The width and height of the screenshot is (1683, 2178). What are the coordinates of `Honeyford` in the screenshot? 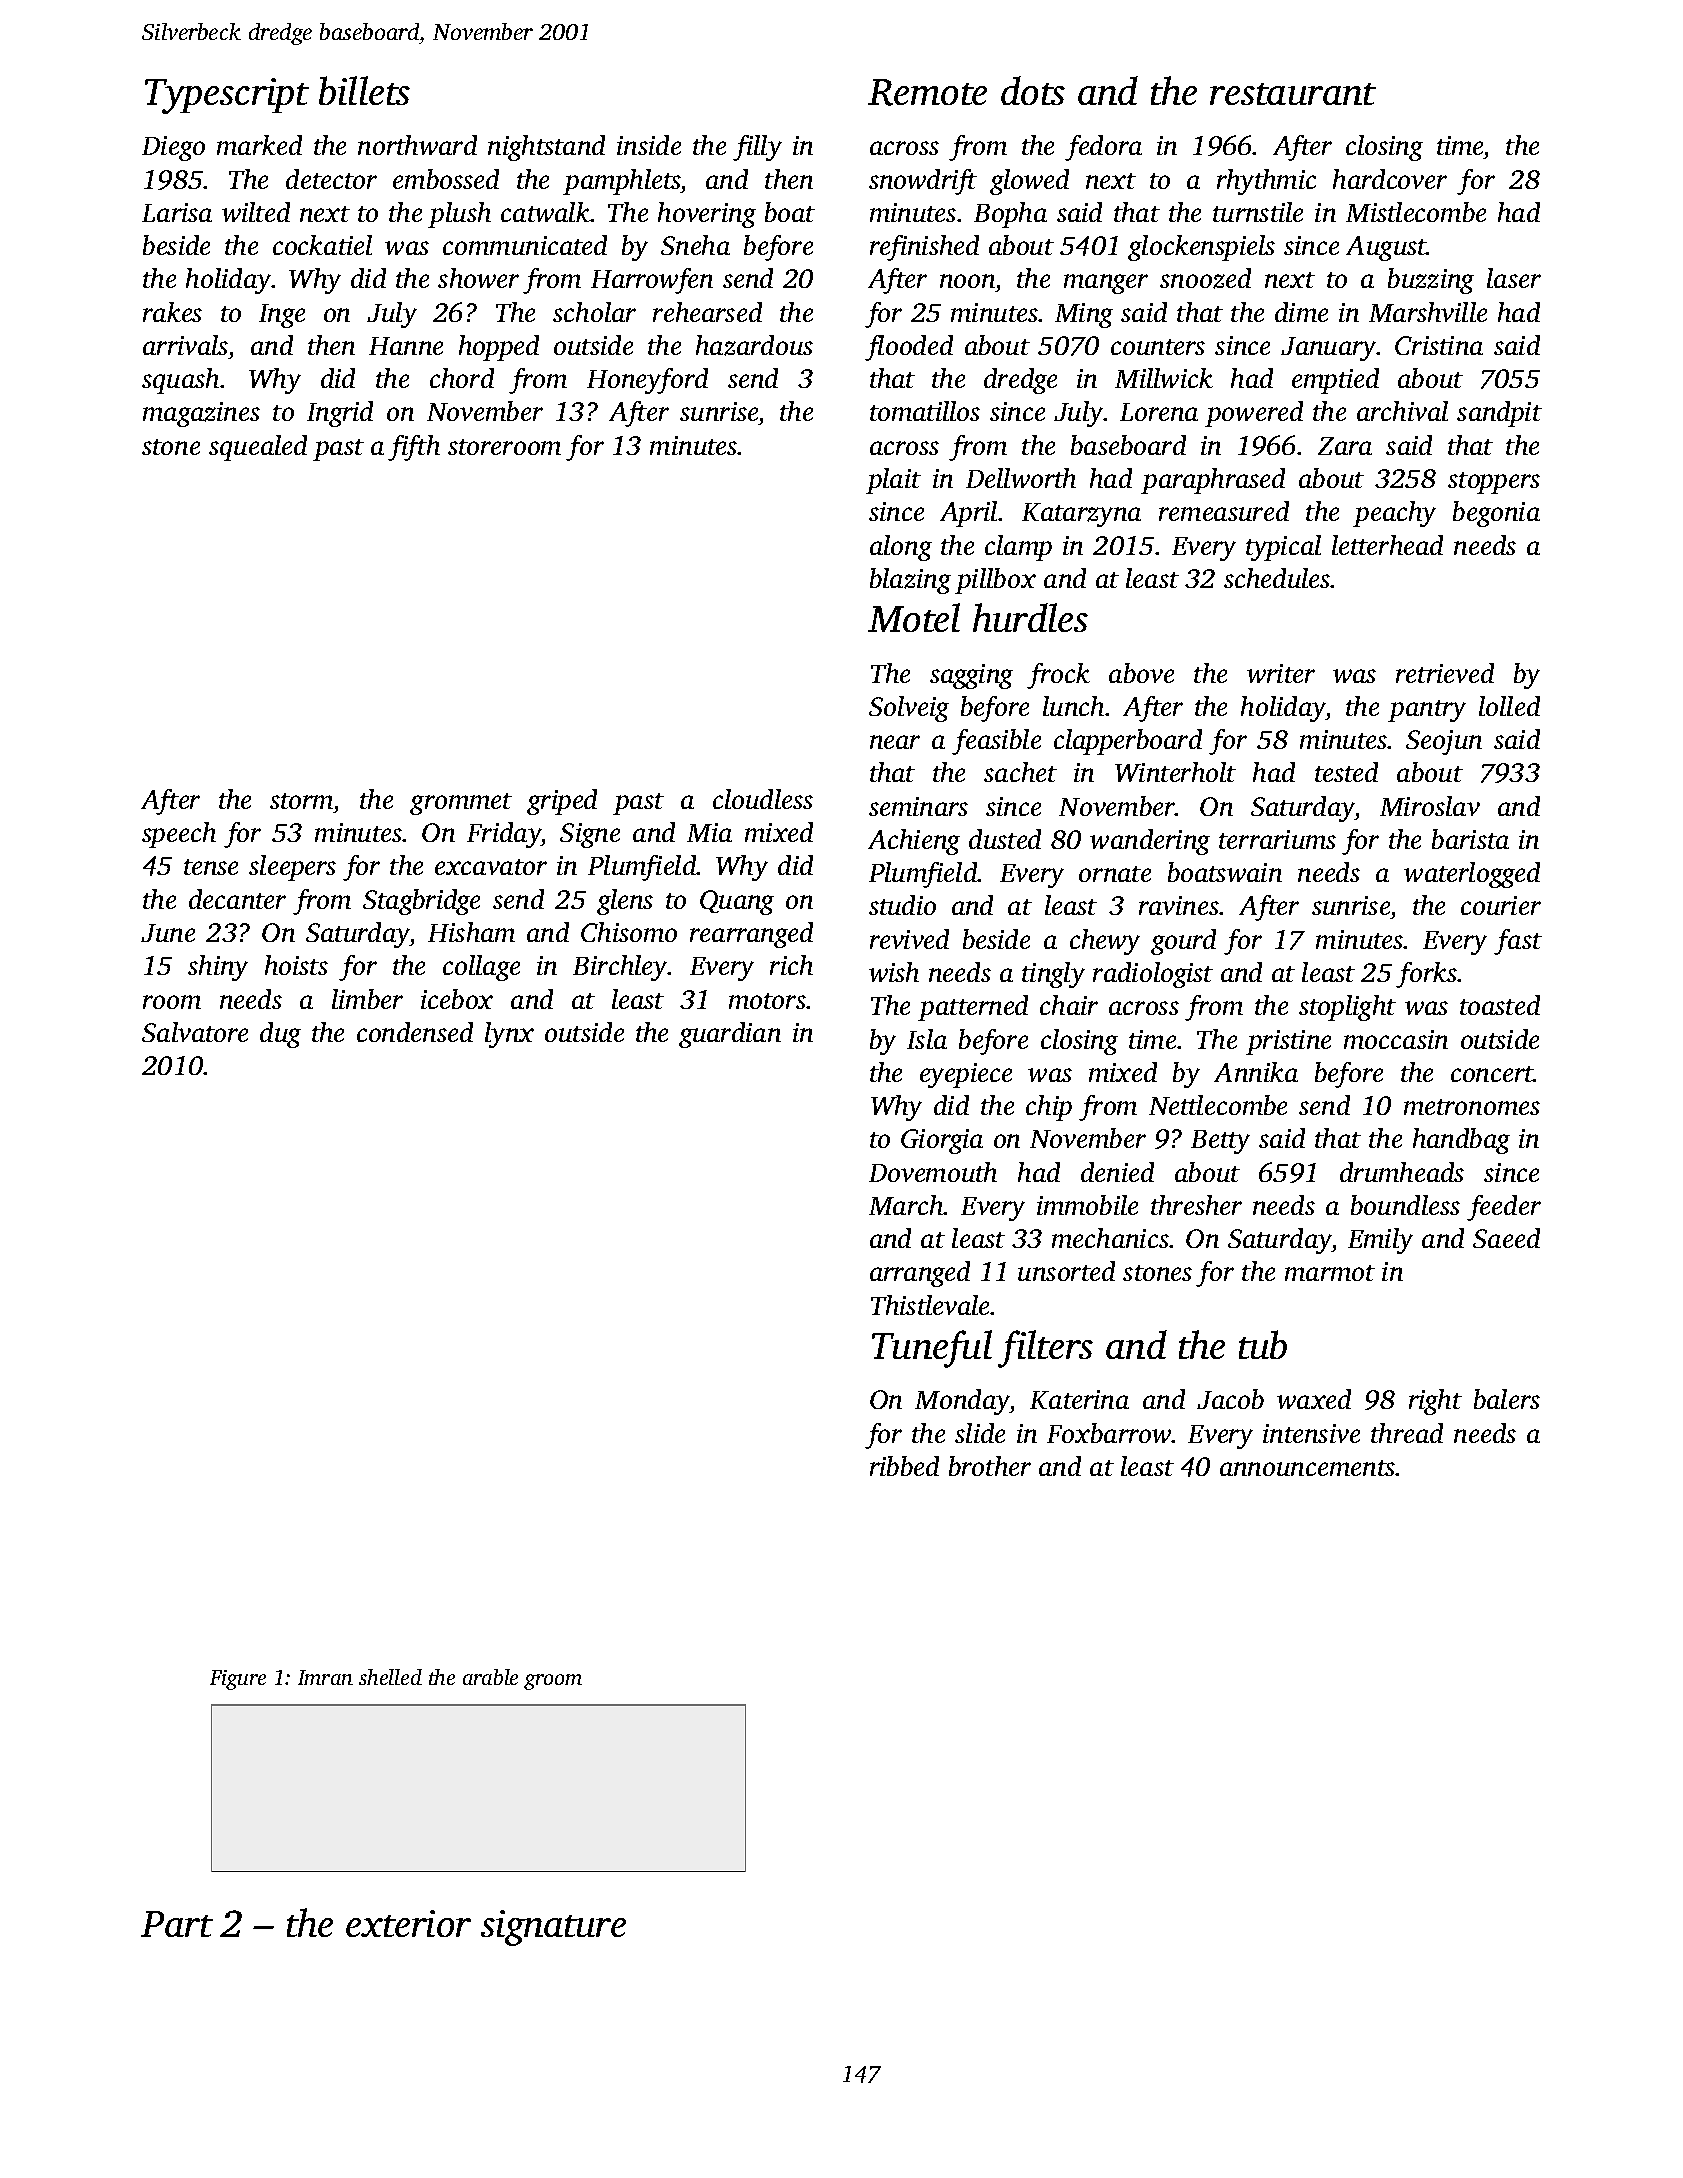 It's located at (647, 381).
